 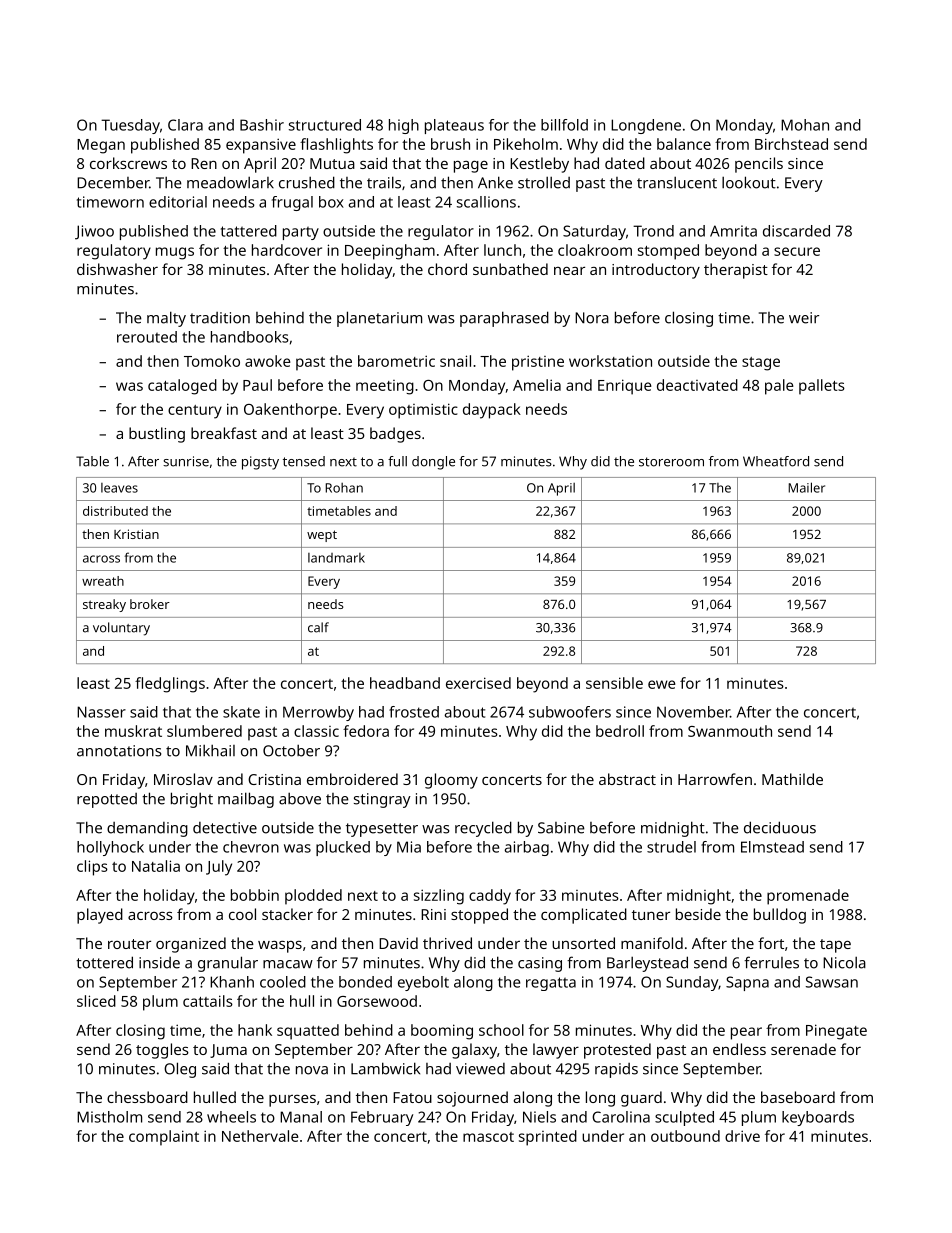 What do you see at coordinates (479, 916) in the document?
I see `stopped` at bounding box center [479, 916].
